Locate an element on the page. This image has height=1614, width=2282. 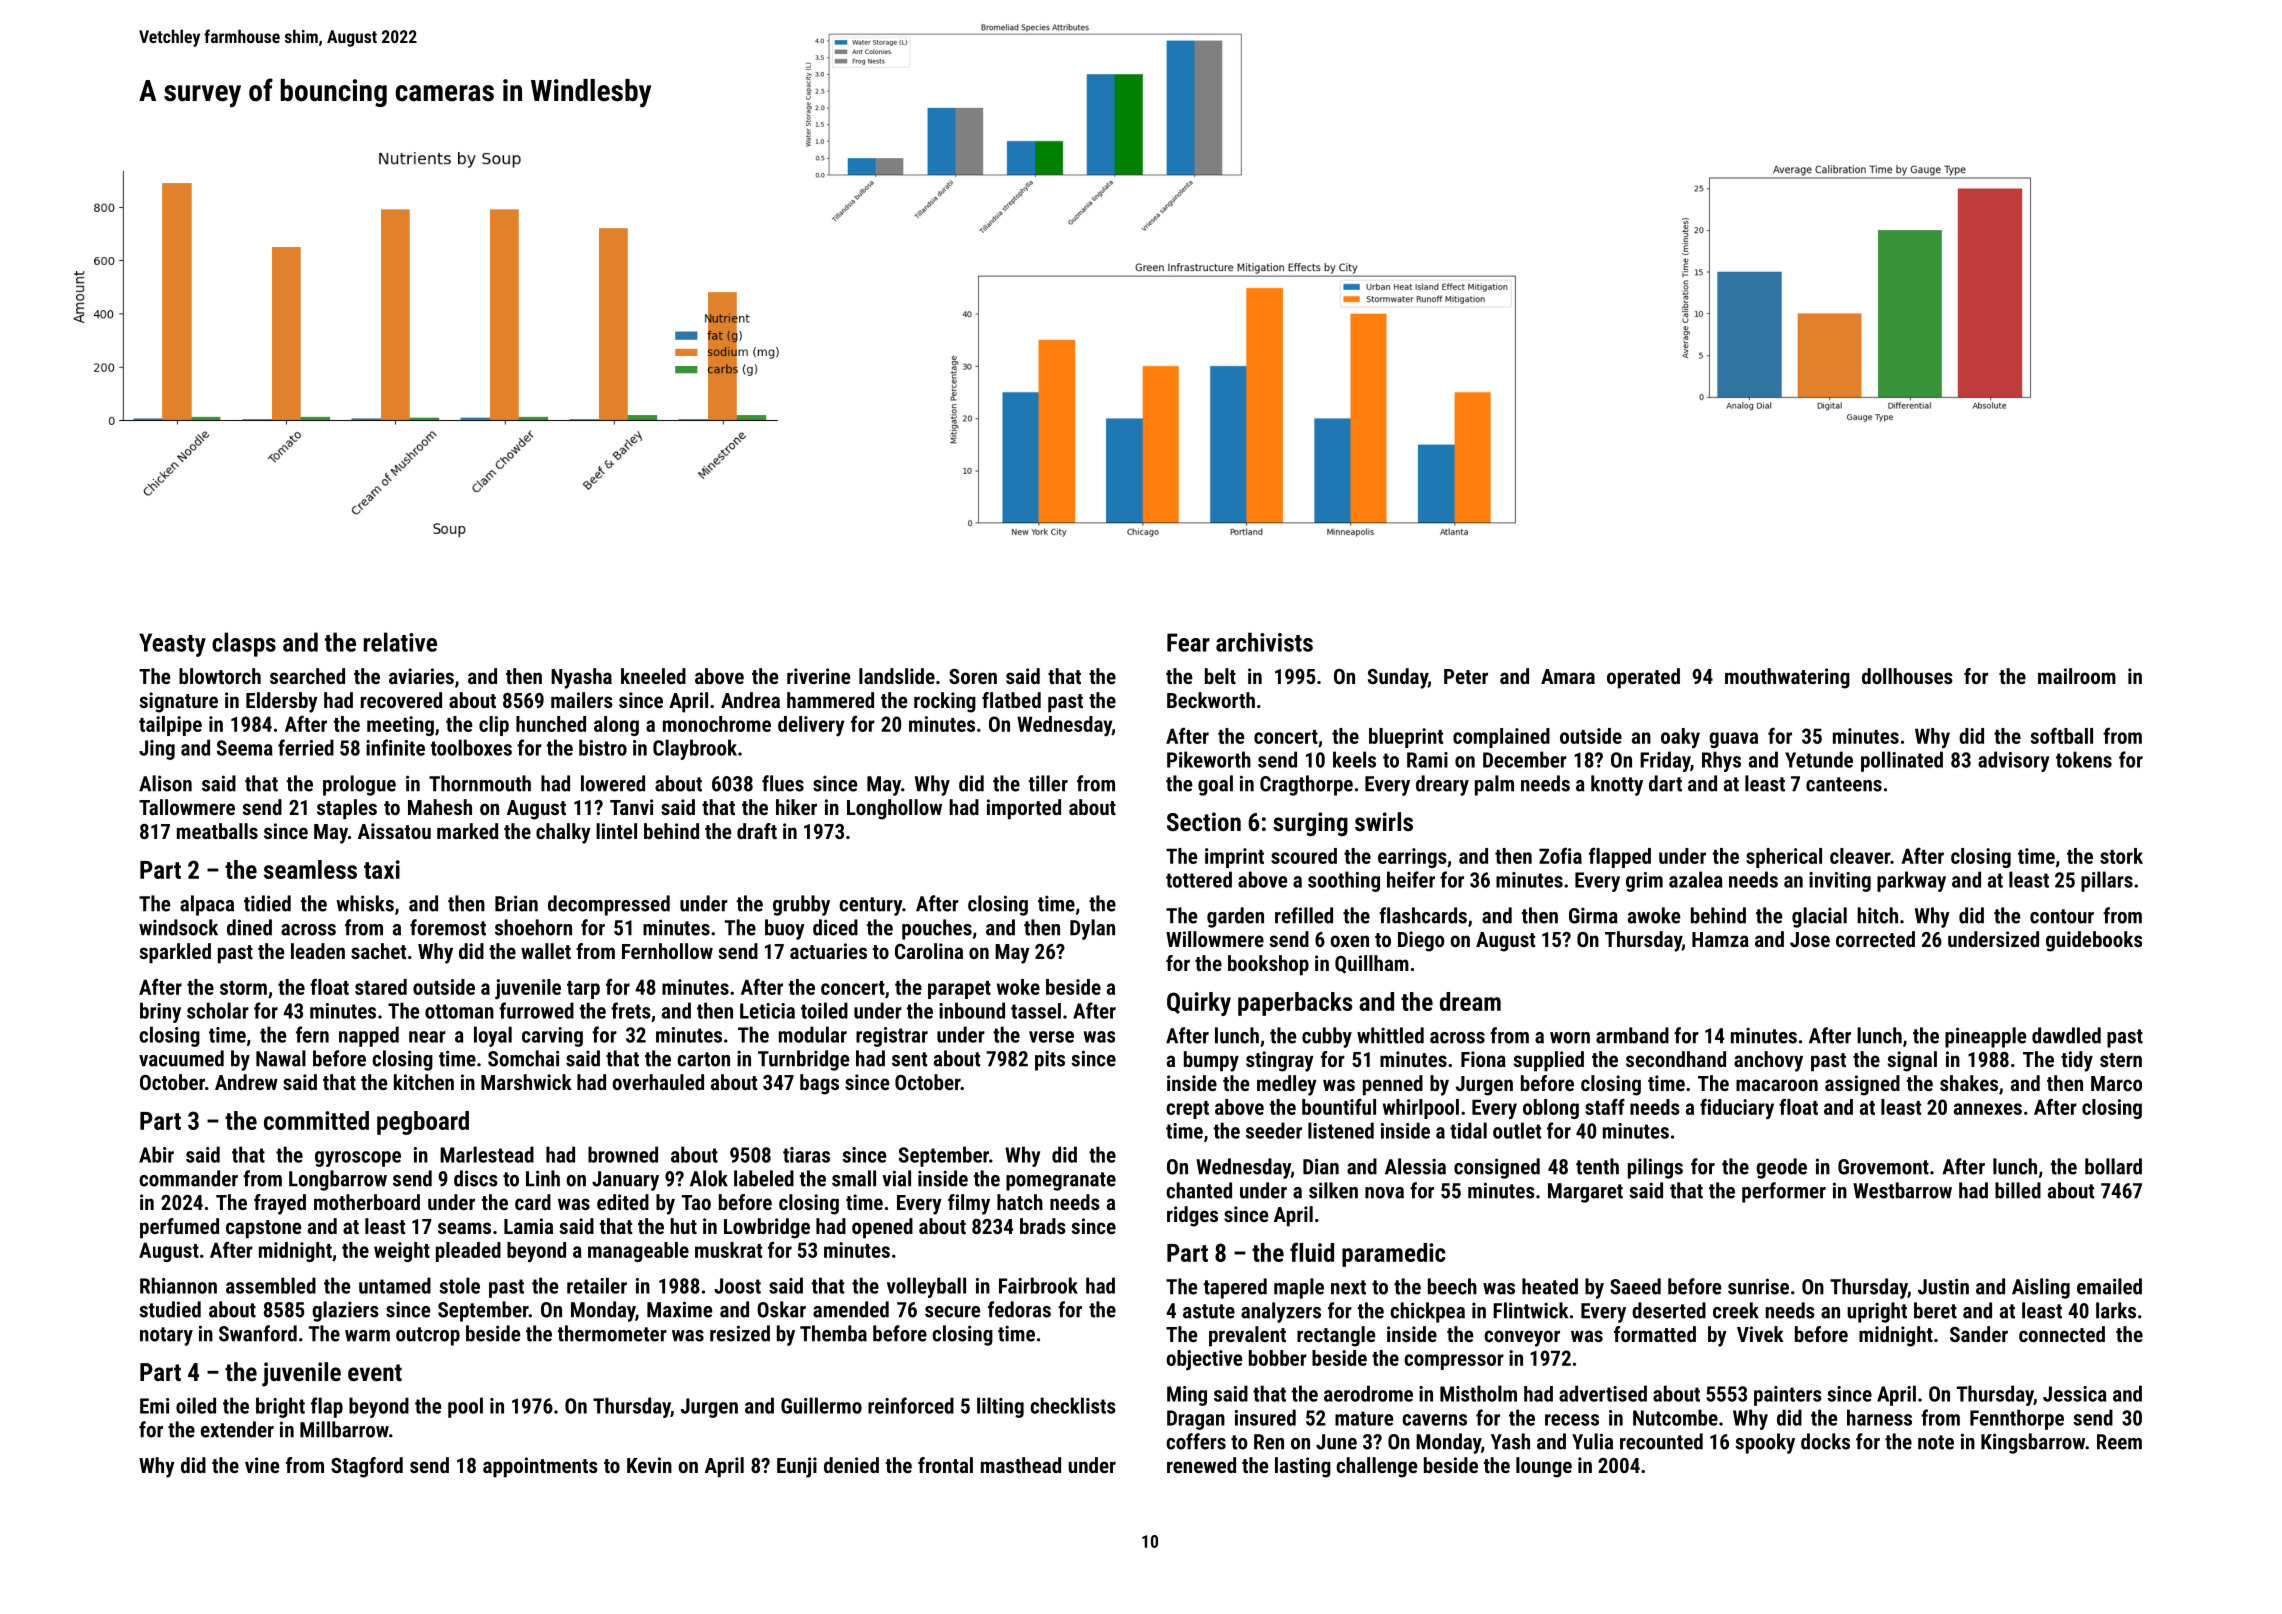
note is located at coordinates (1936, 1442).
